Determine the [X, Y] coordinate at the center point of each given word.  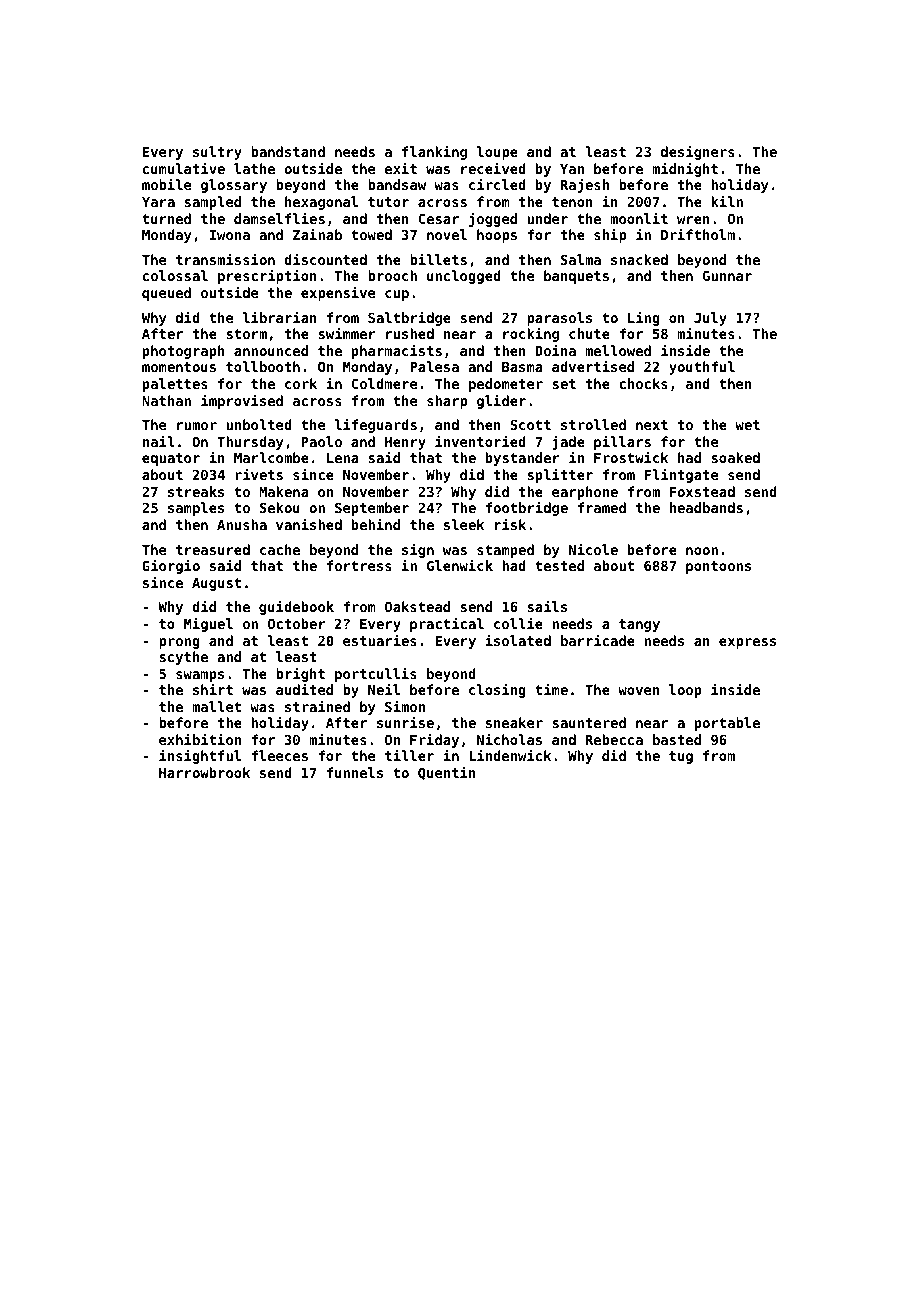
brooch [392, 275]
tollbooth [263, 366]
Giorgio [171, 566]
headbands [706, 507]
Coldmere [385, 383]
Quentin [447, 773]
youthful [702, 368]
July [710, 319]
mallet [216, 706]
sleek [464, 524]
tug [681, 757]
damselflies [279, 218]
